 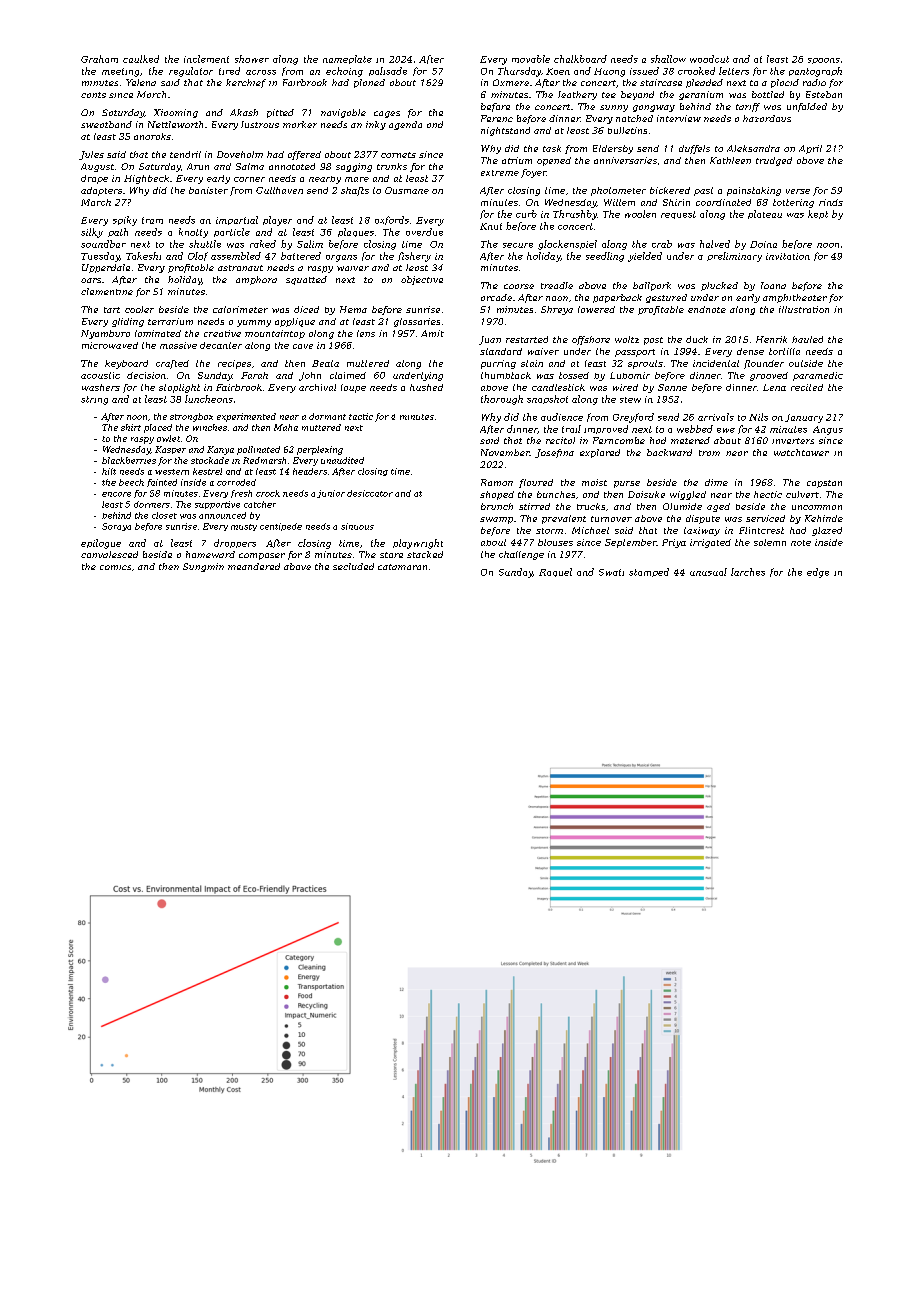 What do you see at coordinates (424, 232) in the page?
I see `overdue` at bounding box center [424, 232].
